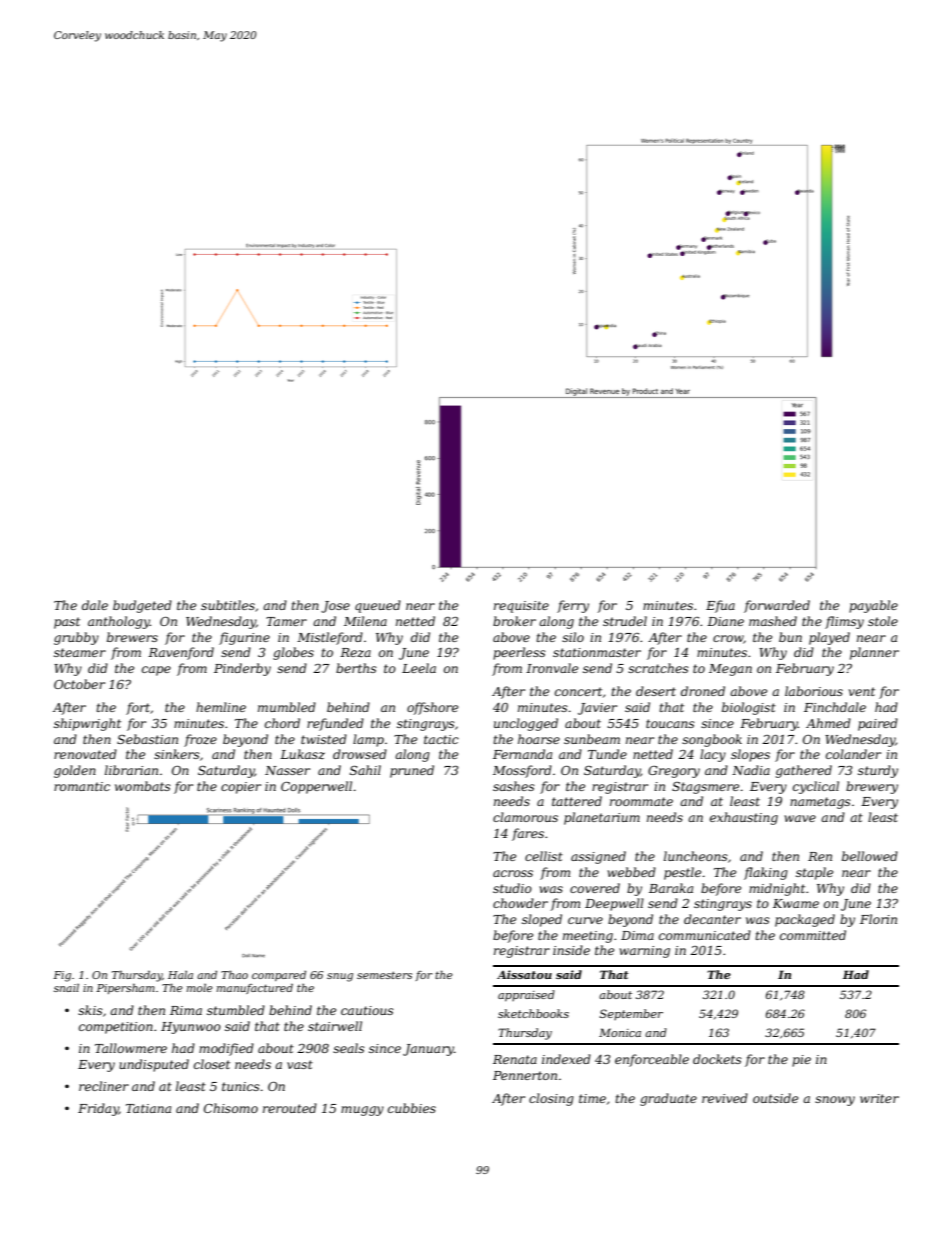  What do you see at coordinates (142, 606) in the page?
I see `budgeted` at bounding box center [142, 606].
